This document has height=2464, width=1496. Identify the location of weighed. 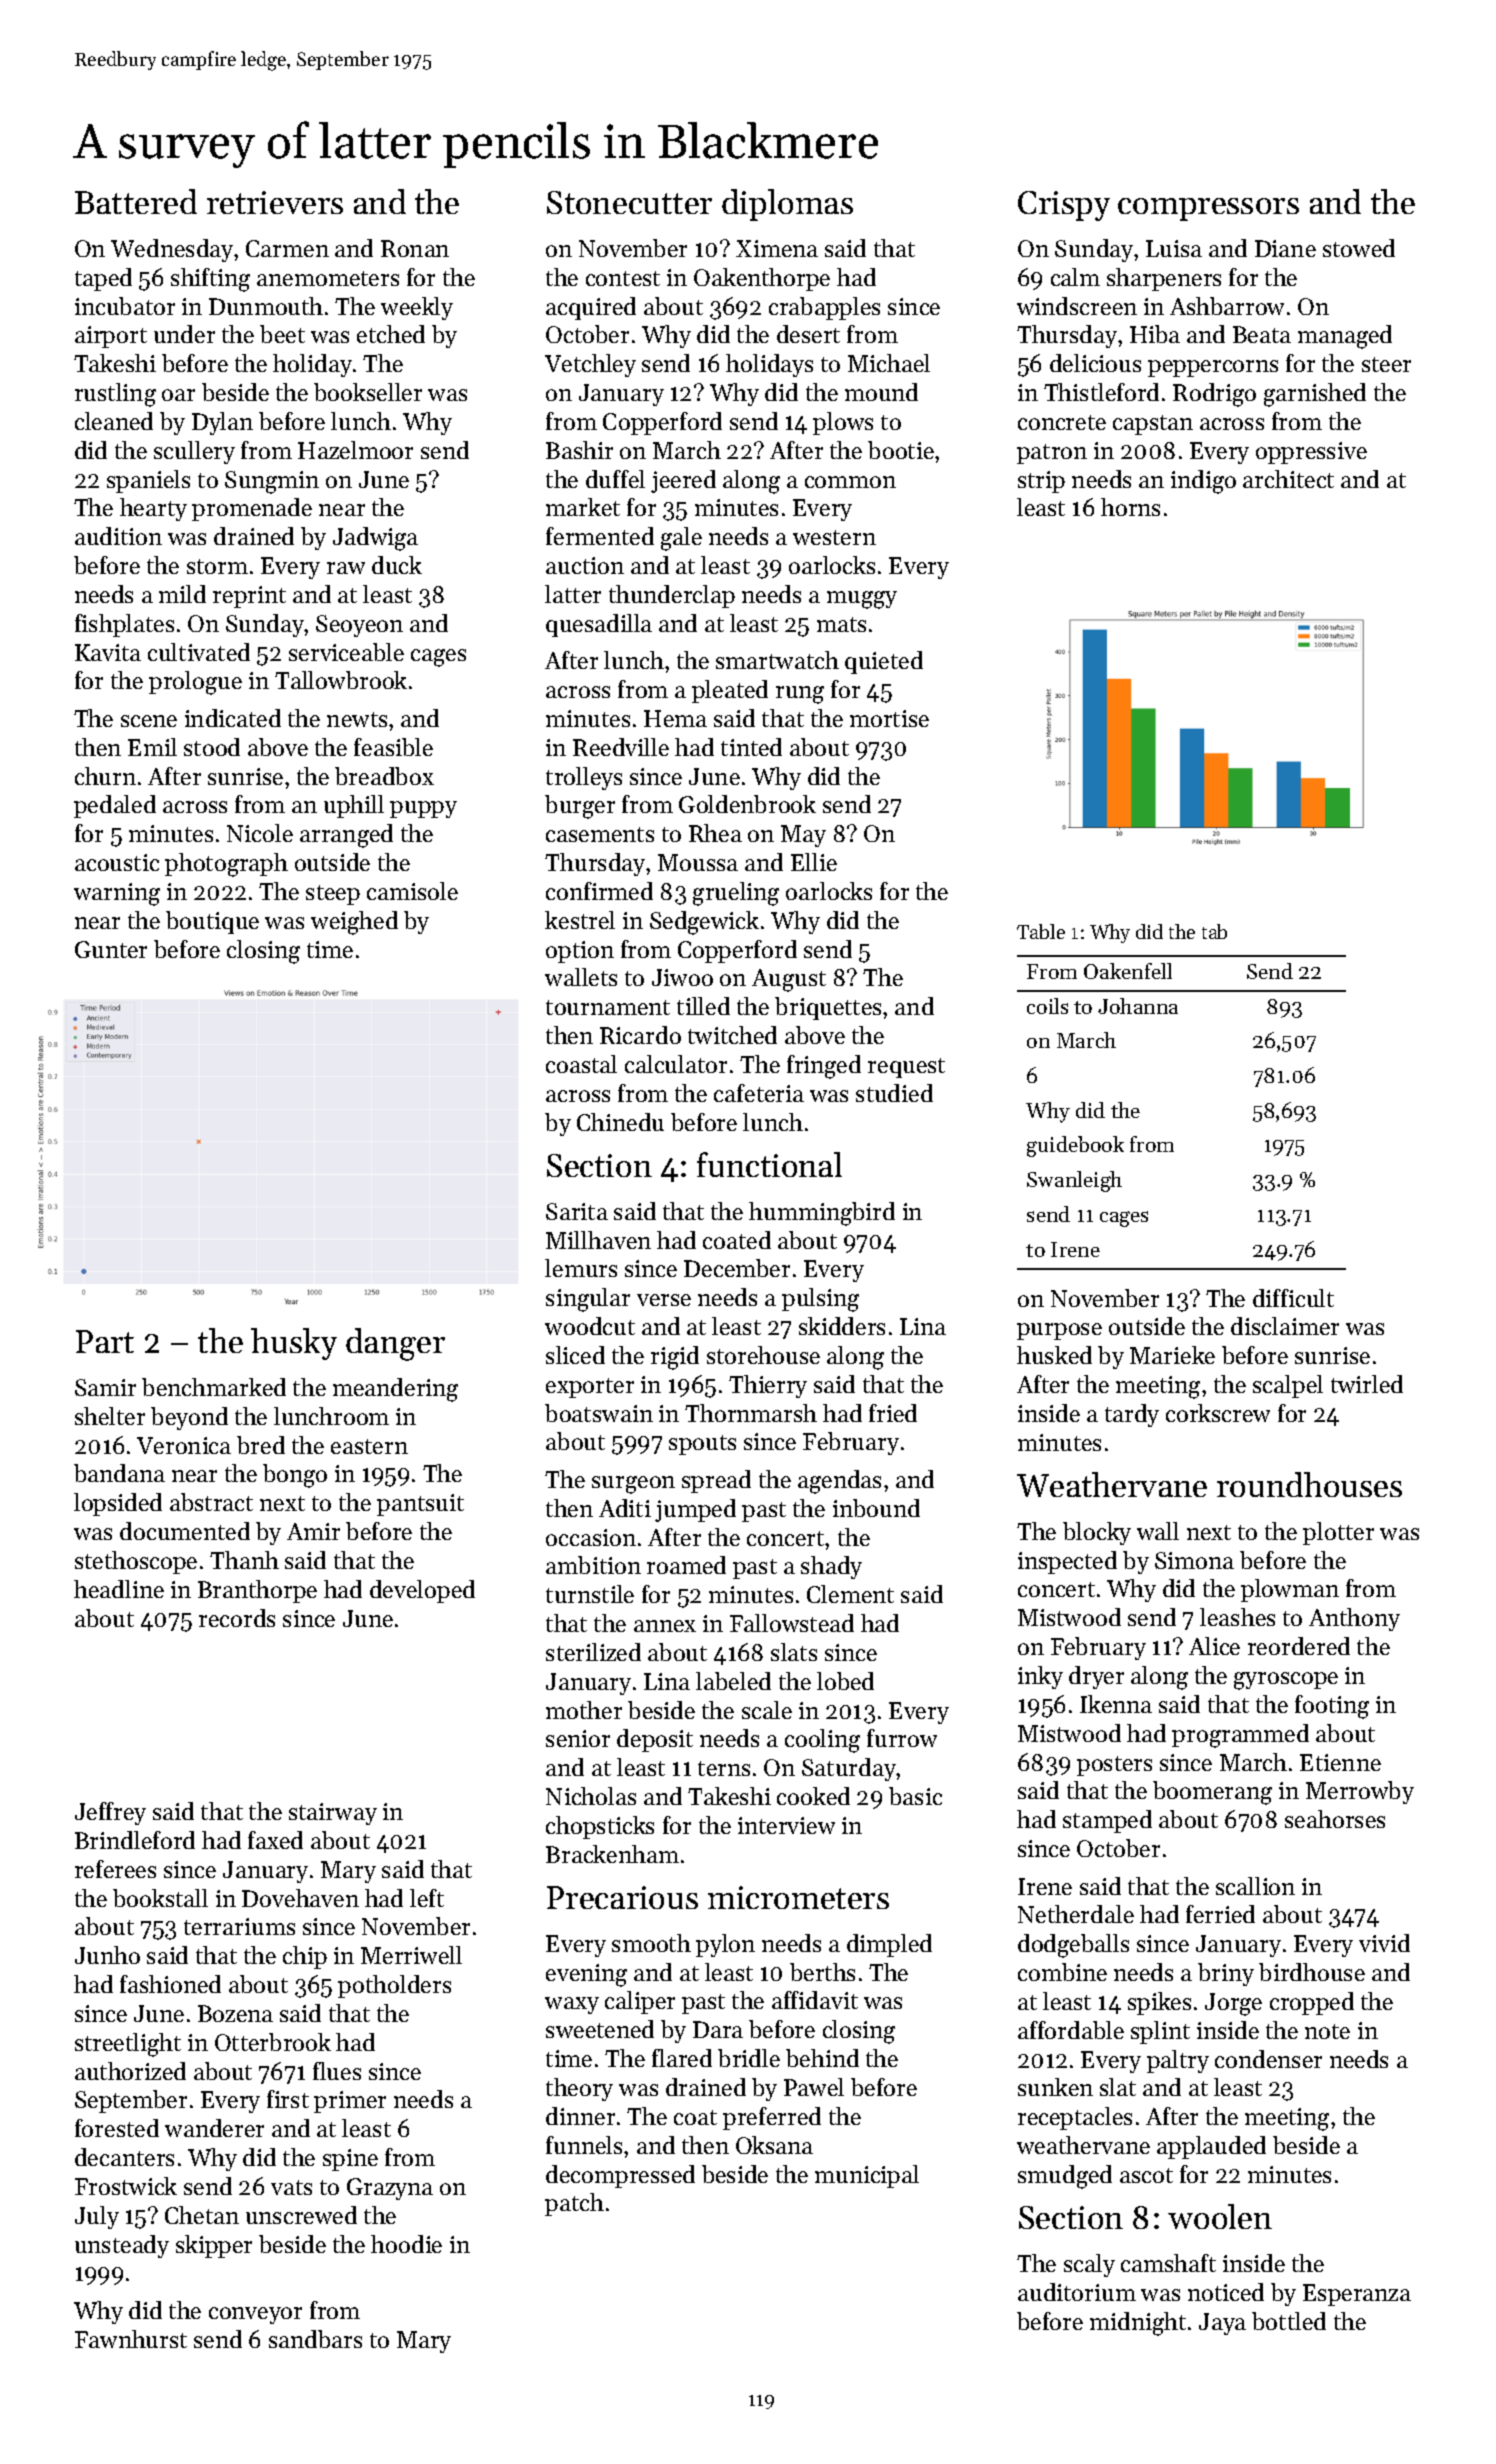
(354, 923).
